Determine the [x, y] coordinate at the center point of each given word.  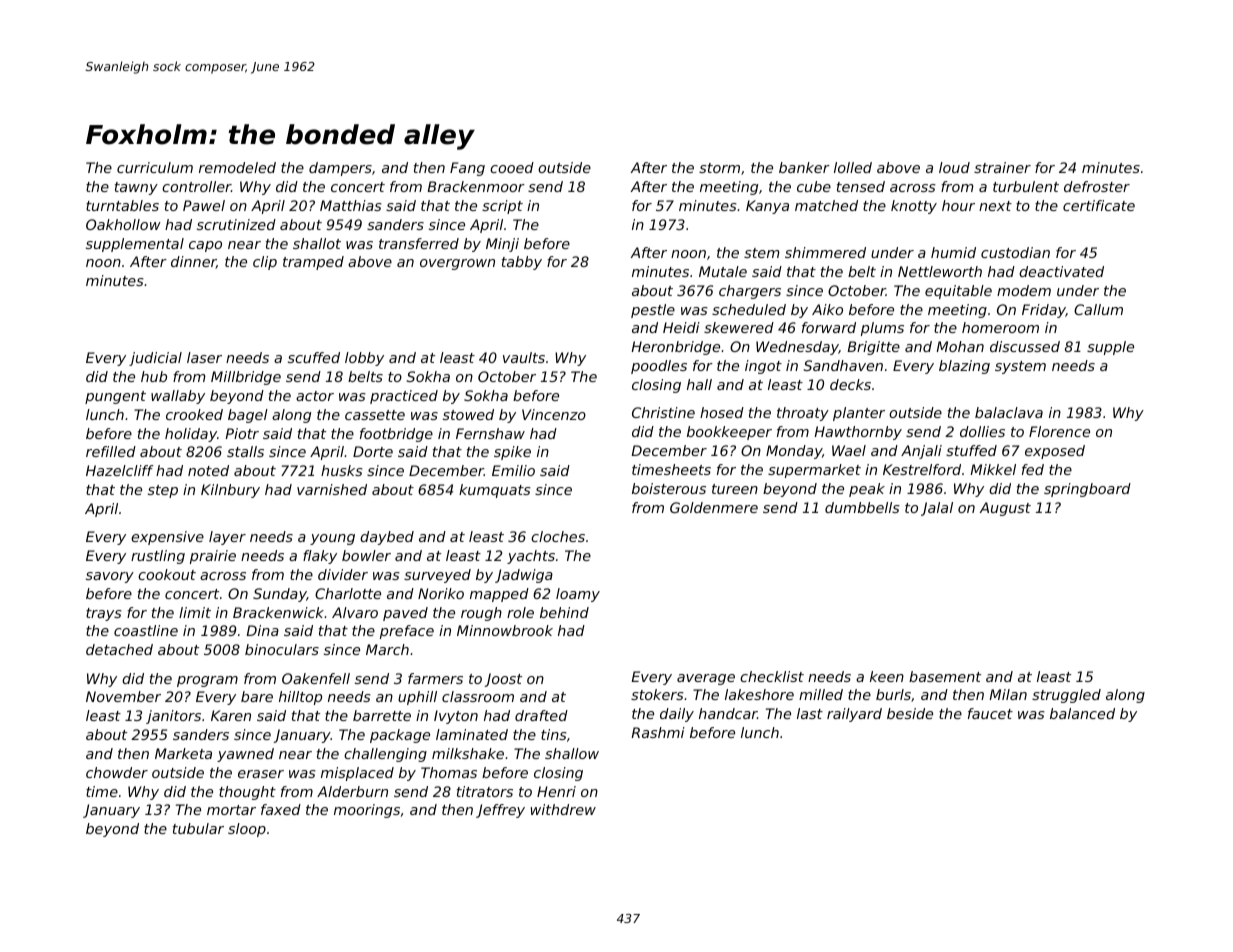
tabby [522, 263]
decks [850, 384]
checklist [772, 676]
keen [887, 676]
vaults [524, 357]
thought [247, 793]
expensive [167, 538]
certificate [1099, 205]
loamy [578, 595]
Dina [262, 630]
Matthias [351, 205]
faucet [990, 713]
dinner [193, 262]
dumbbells [862, 507]
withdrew [563, 809]
